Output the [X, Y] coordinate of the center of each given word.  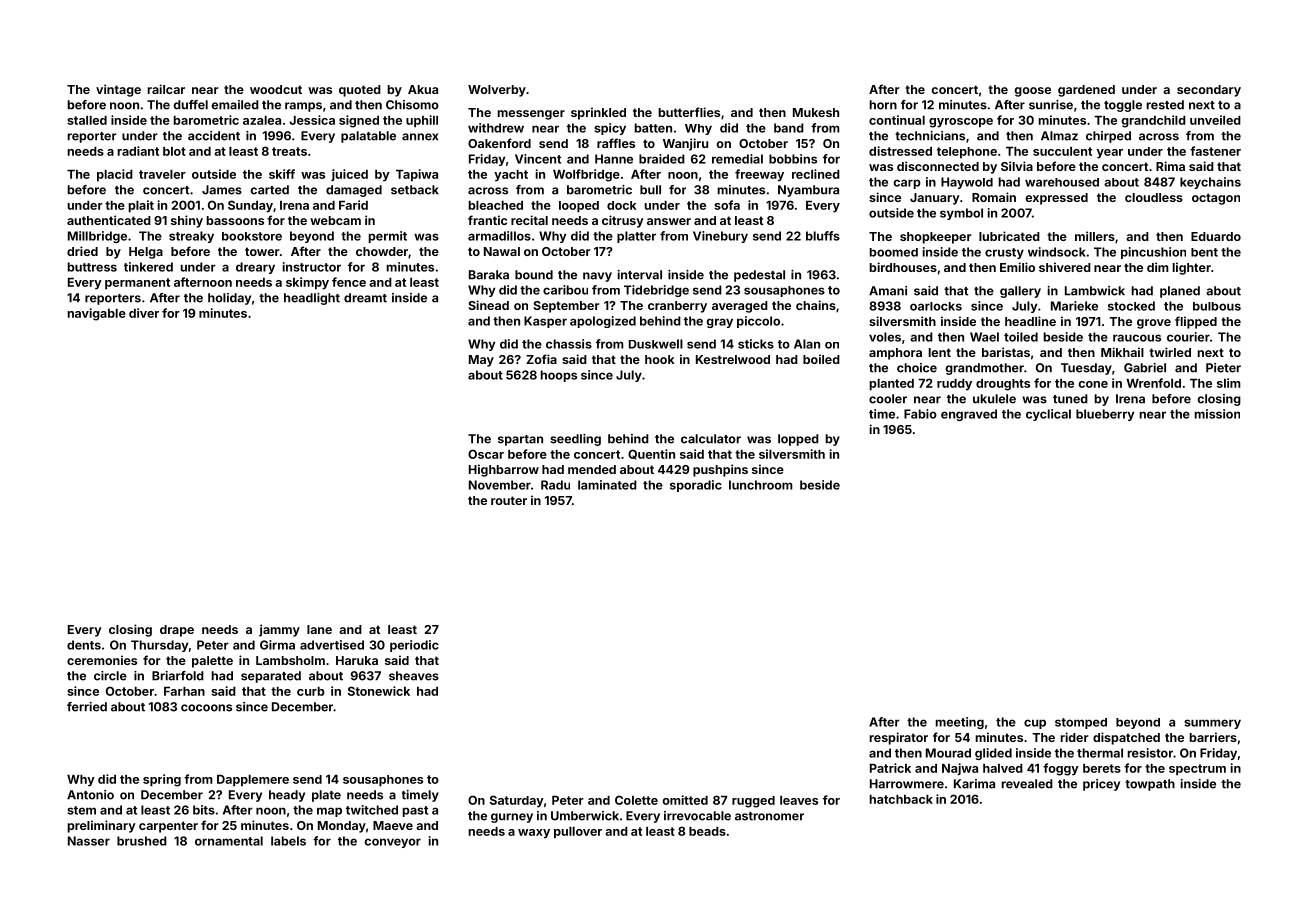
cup [1035, 724]
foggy [1061, 769]
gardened [1086, 91]
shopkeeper [936, 238]
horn [883, 105]
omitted [685, 800]
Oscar [486, 454]
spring [162, 780]
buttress [92, 267]
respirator [899, 738]
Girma [277, 645]
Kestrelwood [733, 359]
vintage [118, 90]
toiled [1021, 337]
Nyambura [808, 191]
